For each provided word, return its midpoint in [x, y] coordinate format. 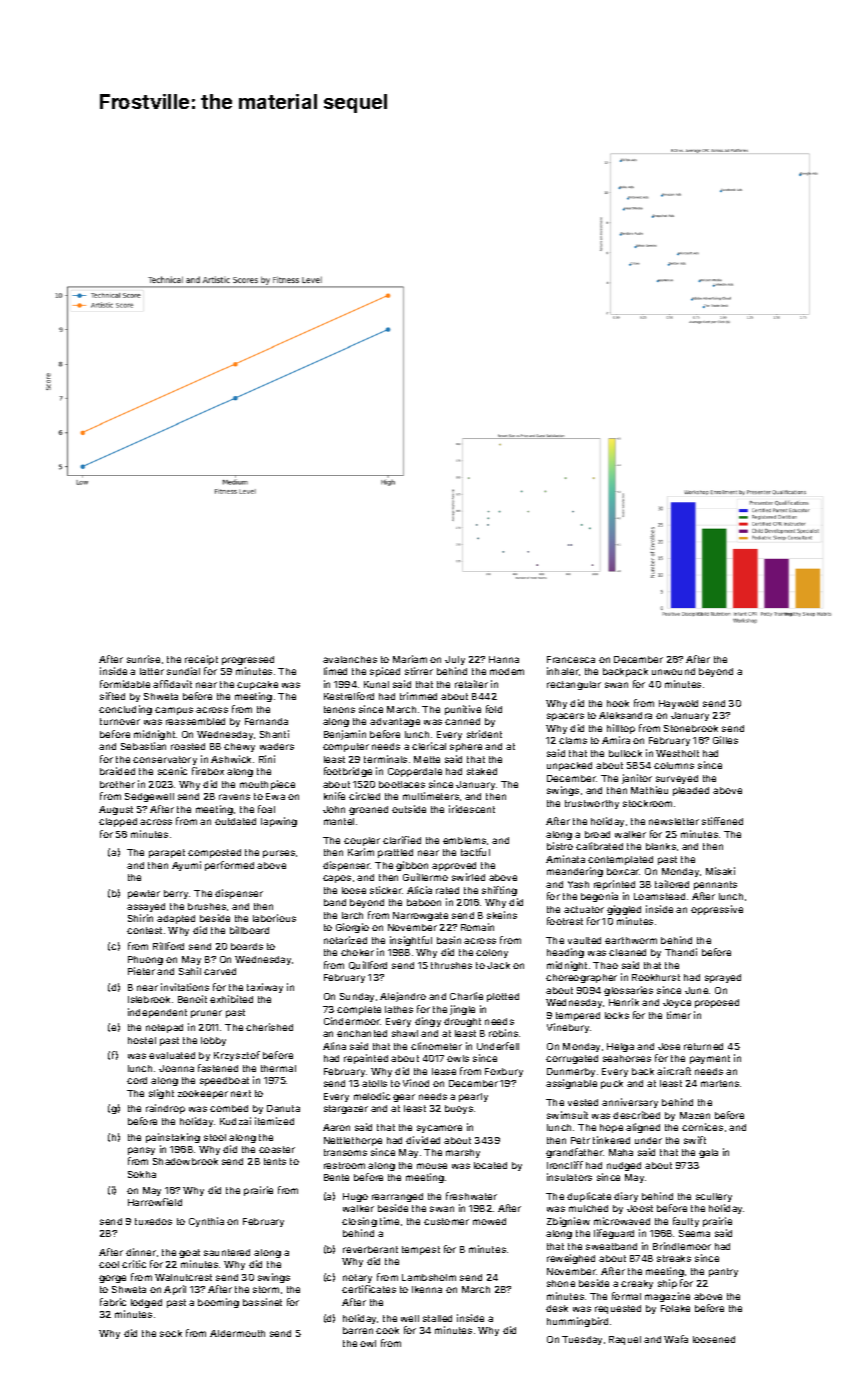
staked [482, 771]
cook [387, 1330]
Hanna [504, 659]
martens [720, 1083]
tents [275, 1161]
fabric [113, 1302]
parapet [167, 853]
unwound [673, 671]
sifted [112, 696]
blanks [661, 846]
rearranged [397, 1197]
